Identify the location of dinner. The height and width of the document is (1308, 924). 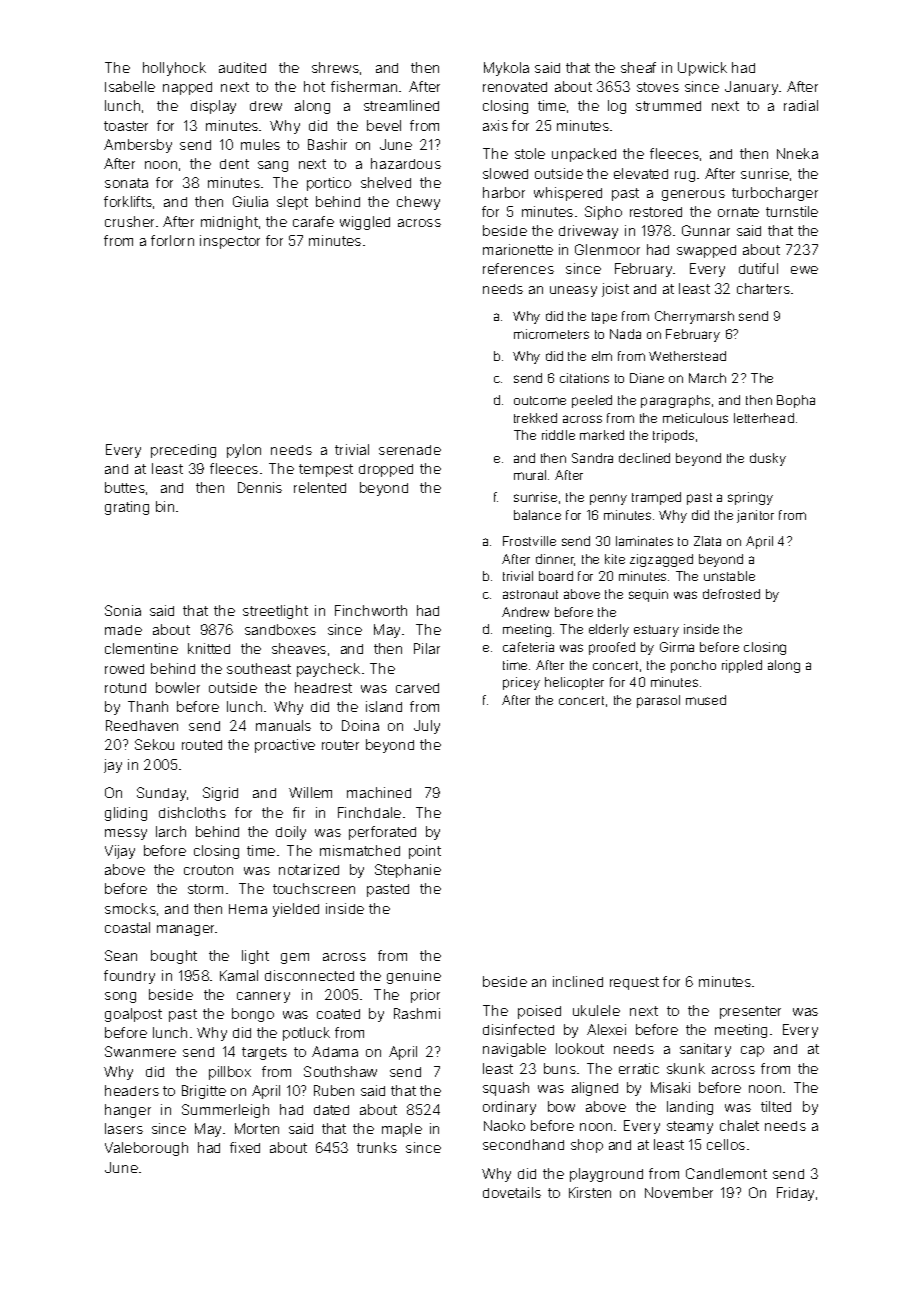
(555, 560).
